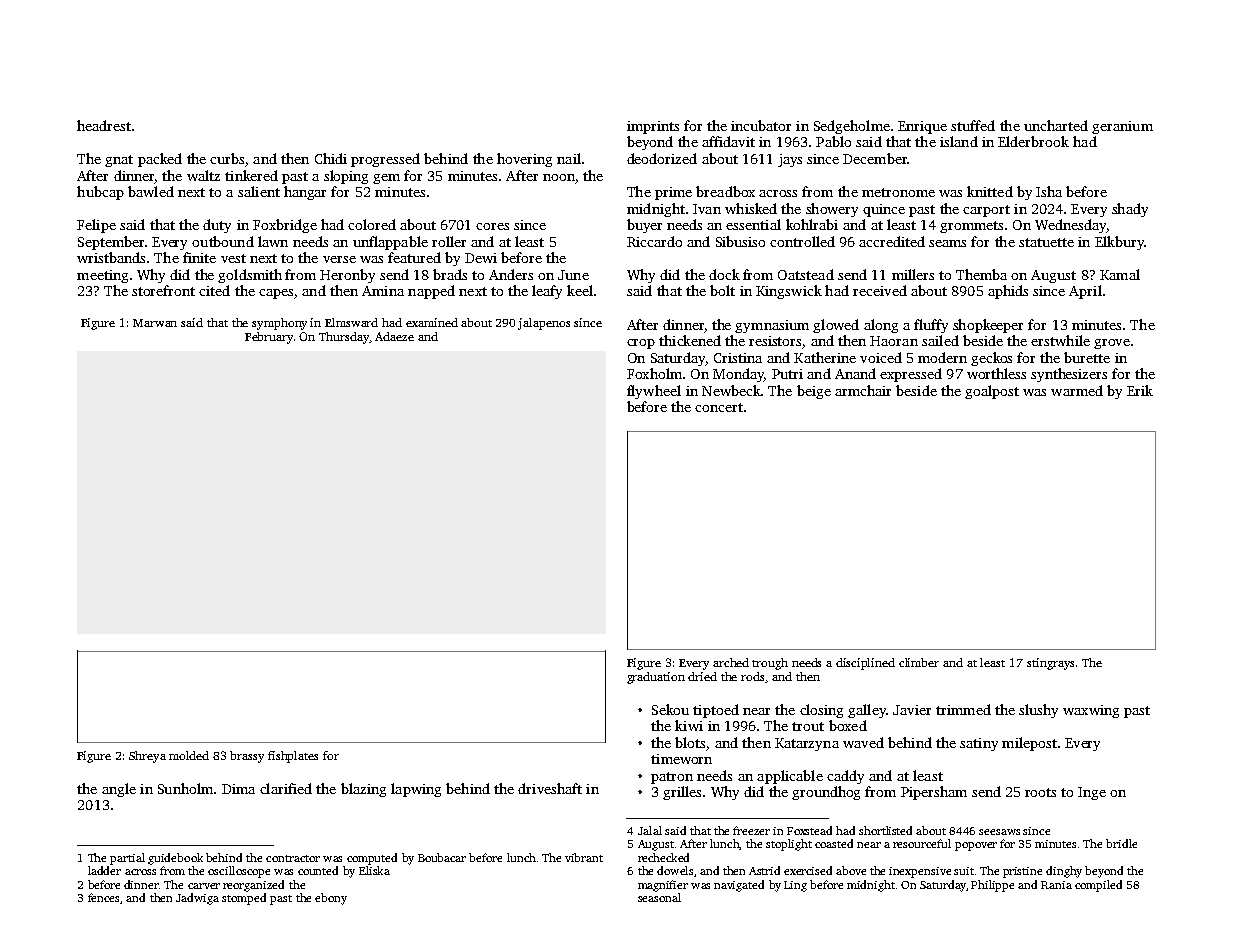 The width and height of the screenshot is (1233, 952). What do you see at coordinates (1070, 226) in the screenshot?
I see `Wednesday` at bounding box center [1070, 226].
